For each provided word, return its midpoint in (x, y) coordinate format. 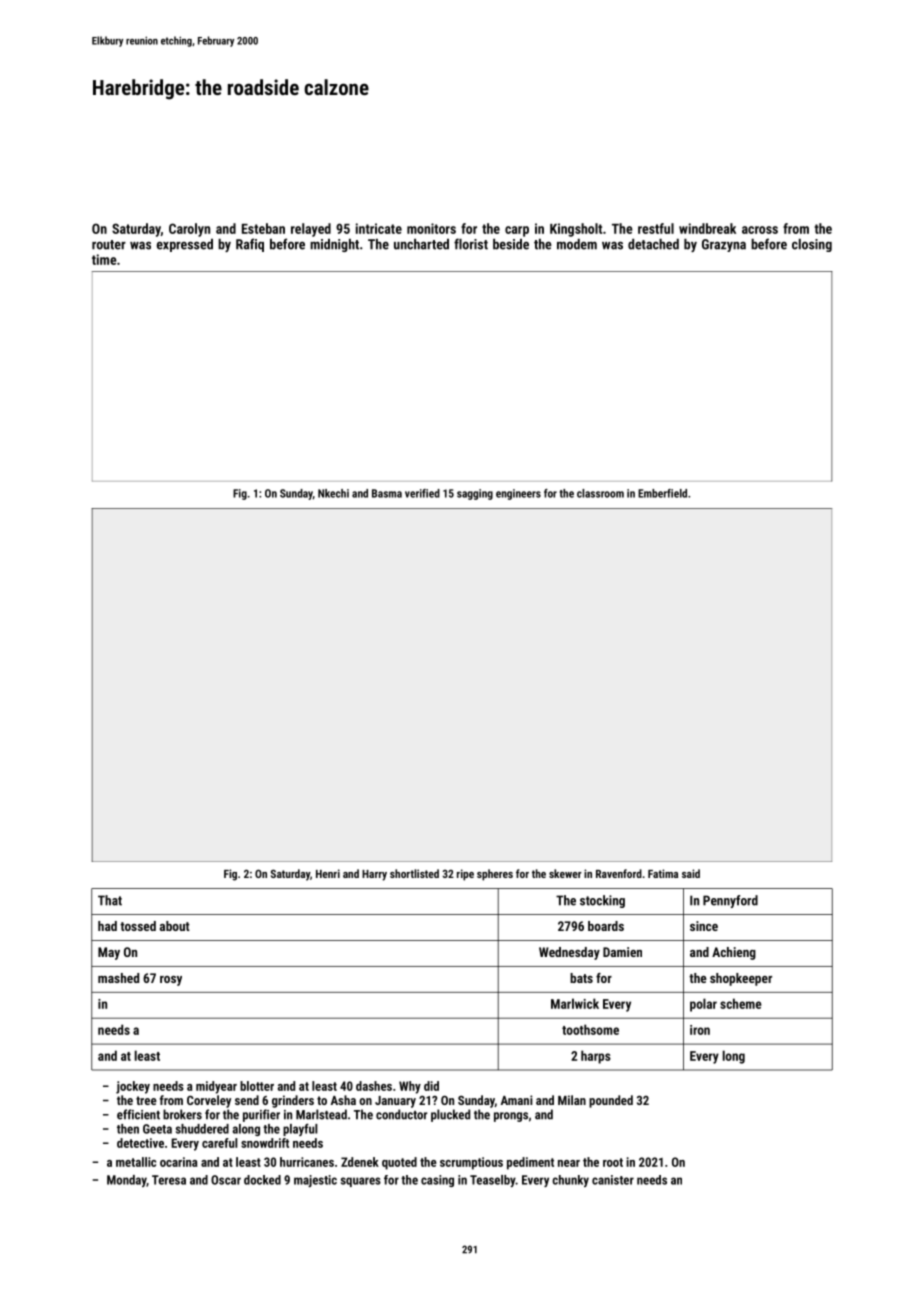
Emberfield (662, 493)
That (110, 900)
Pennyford (730, 901)
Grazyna (724, 245)
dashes (374, 1086)
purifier (261, 1115)
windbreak (707, 228)
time (104, 259)
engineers (518, 494)
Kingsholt (576, 230)
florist (471, 244)
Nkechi (333, 493)
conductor (401, 1114)
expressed (185, 245)
